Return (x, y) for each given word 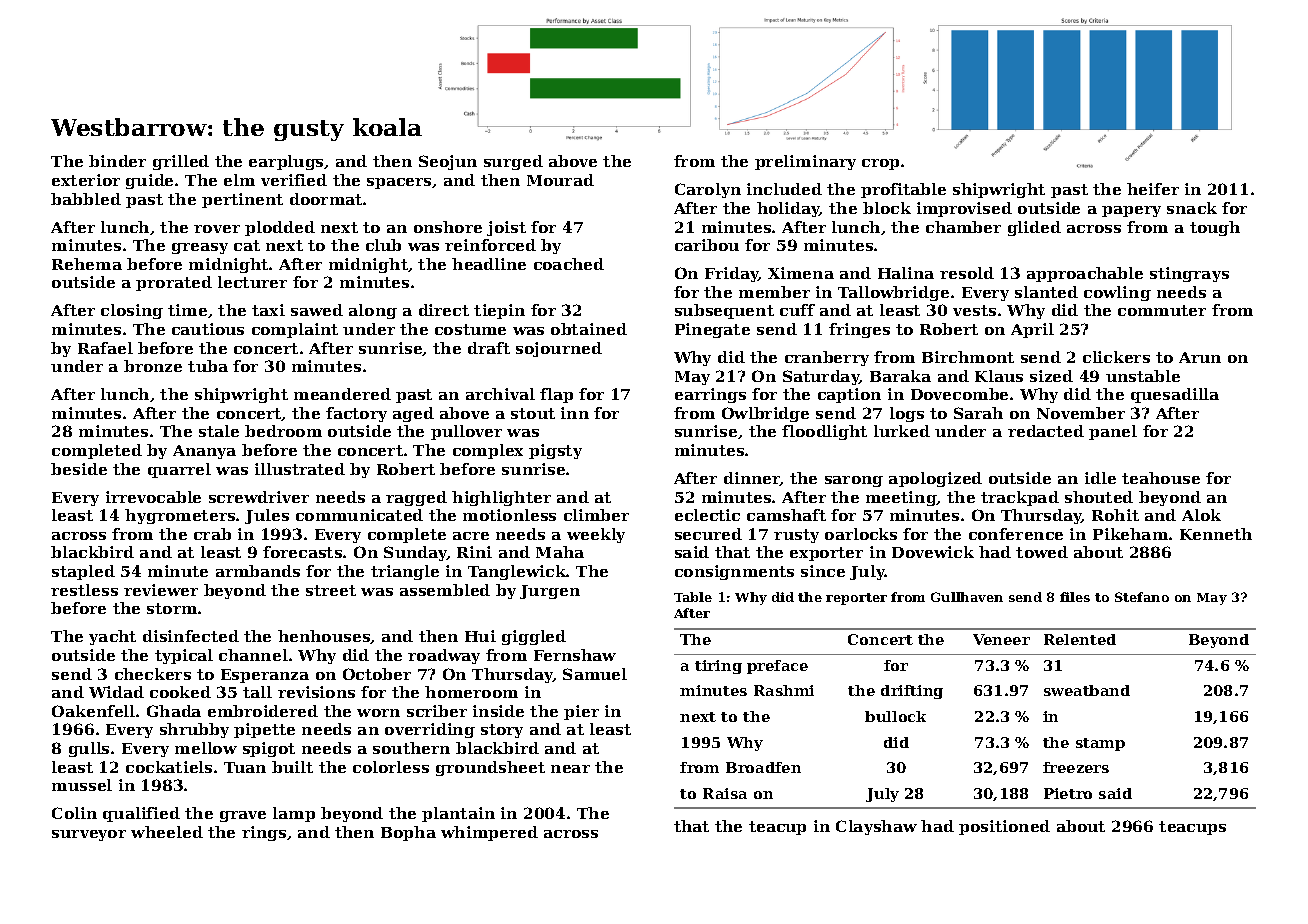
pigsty (555, 451)
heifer (1153, 189)
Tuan (245, 767)
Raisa (725, 793)
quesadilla (1175, 395)
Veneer (1001, 639)
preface (777, 667)
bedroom (283, 431)
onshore (448, 227)
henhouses (324, 637)
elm (239, 180)
